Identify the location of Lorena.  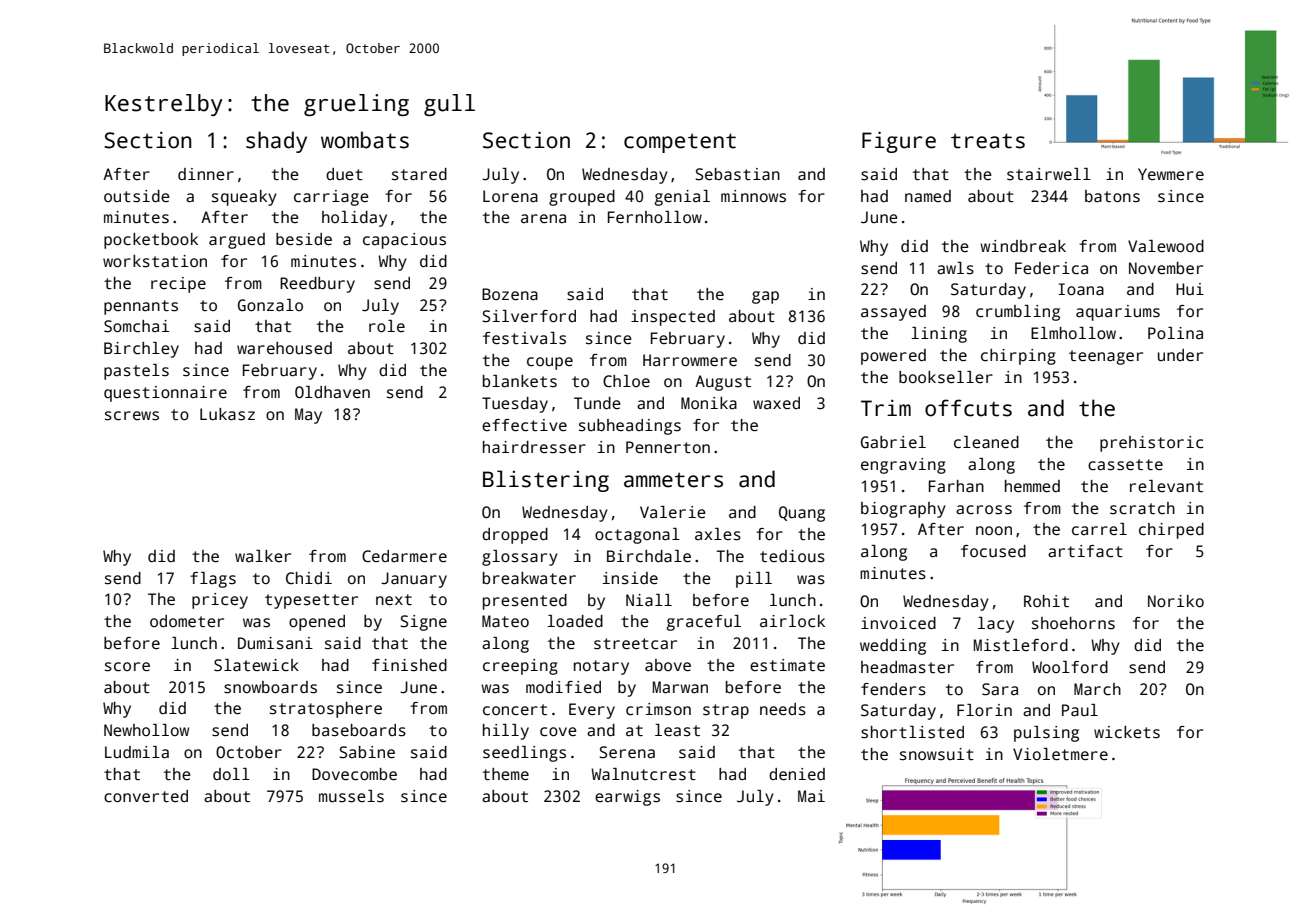
(510, 196).
